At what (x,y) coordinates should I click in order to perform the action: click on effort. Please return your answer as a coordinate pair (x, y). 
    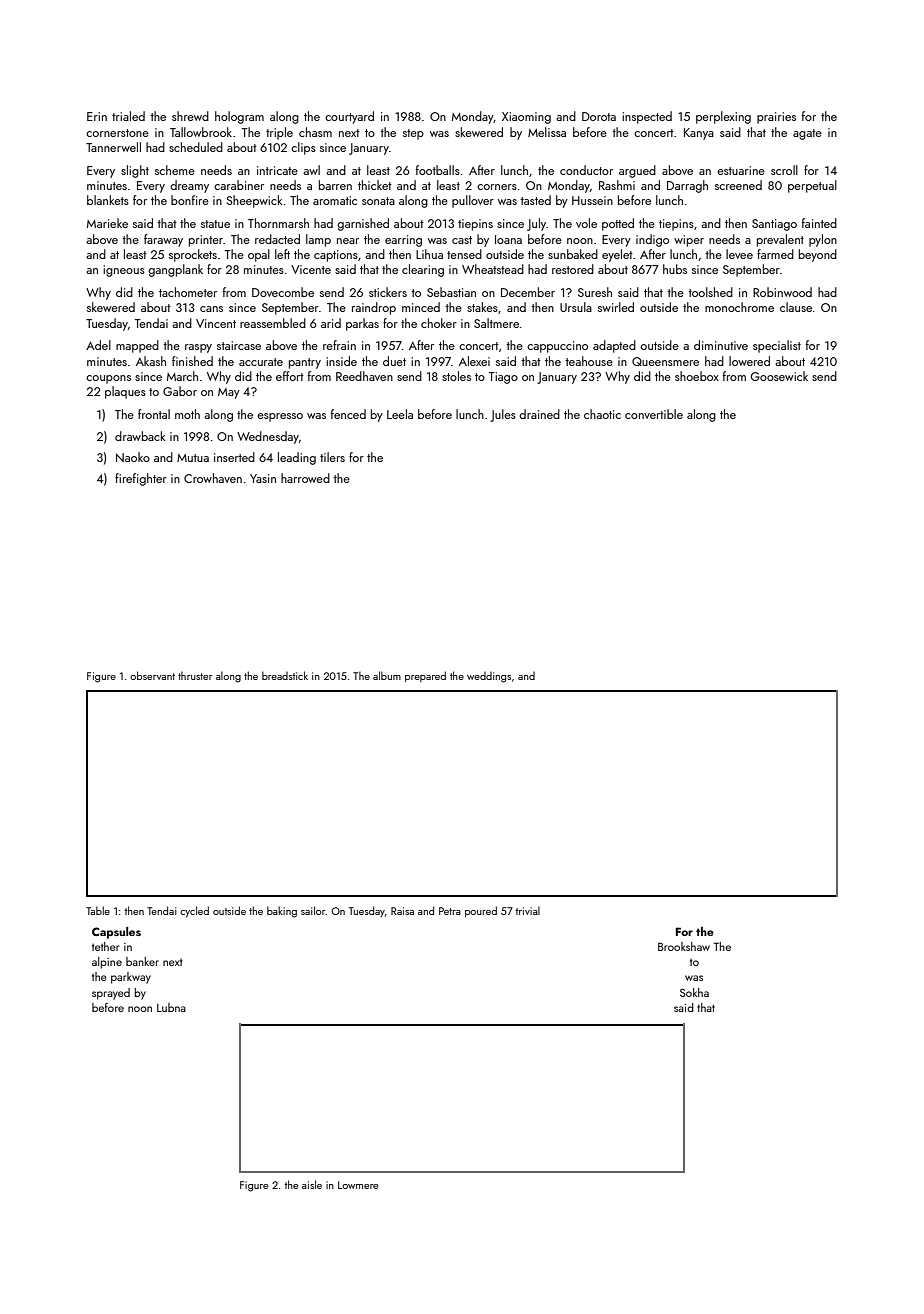
    Looking at the image, I should click on (290, 376).
